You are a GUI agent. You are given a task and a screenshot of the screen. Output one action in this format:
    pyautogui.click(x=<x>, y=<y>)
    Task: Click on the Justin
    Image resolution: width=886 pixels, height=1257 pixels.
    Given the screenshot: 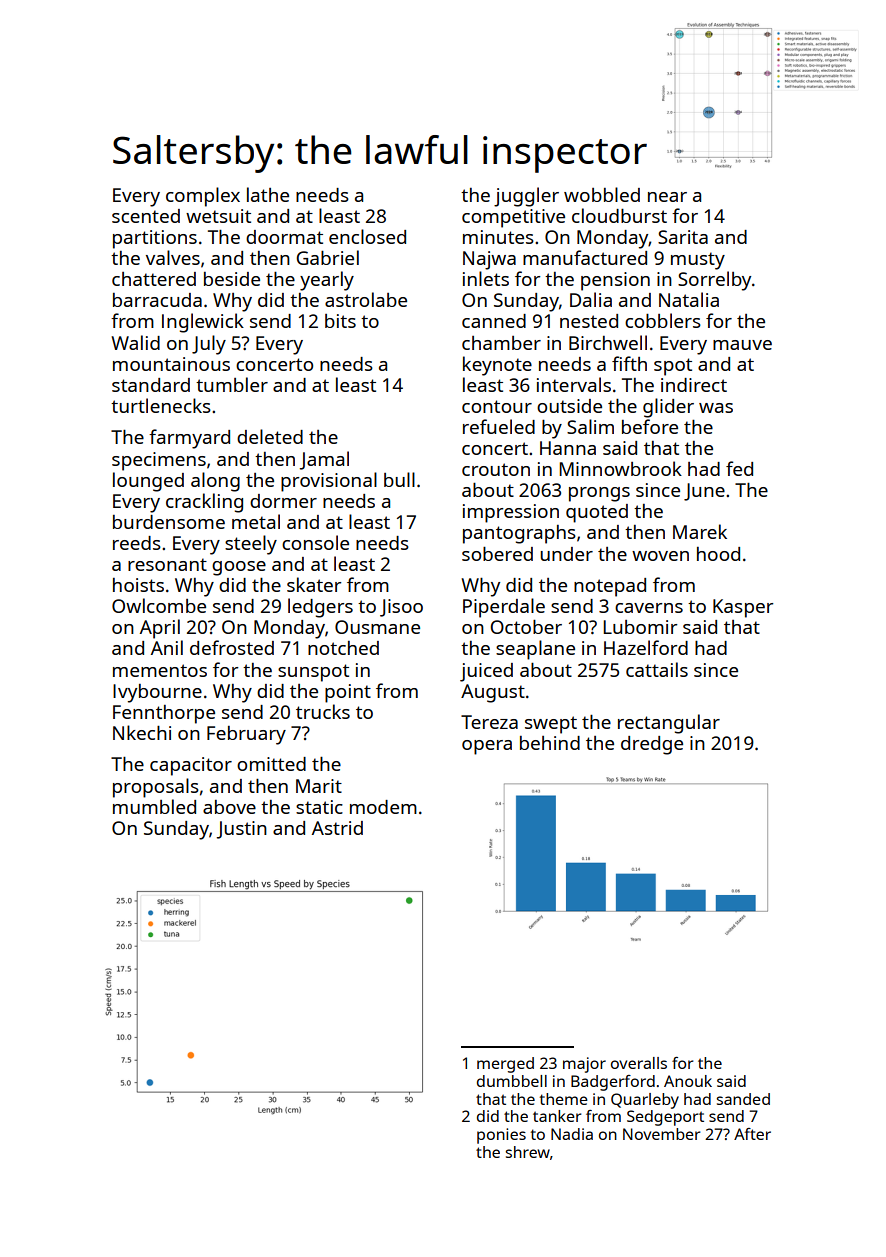 What is the action you would take?
    pyautogui.click(x=242, y=830)
